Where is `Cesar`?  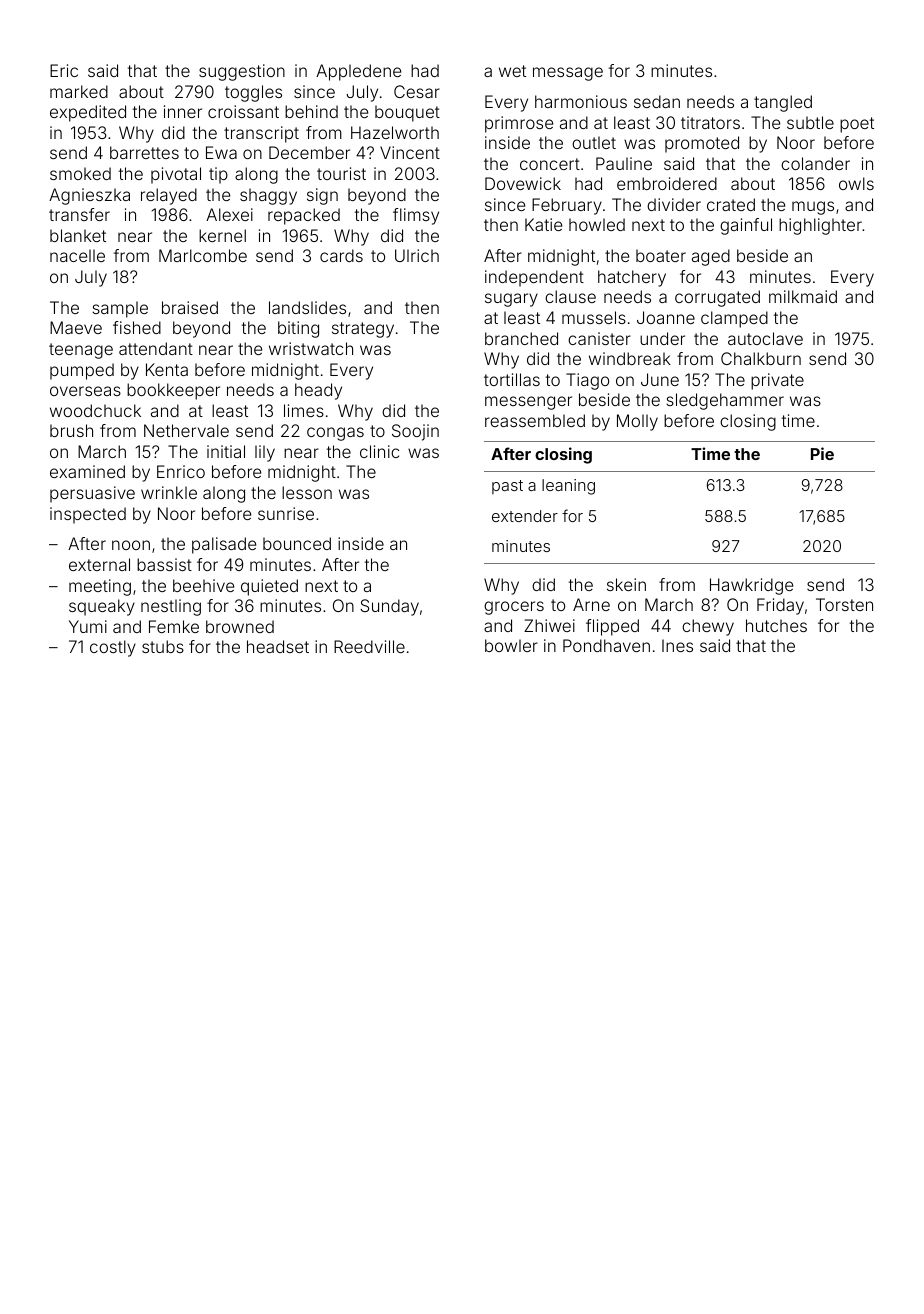 Cesar is located at coordinates (417, 91).
